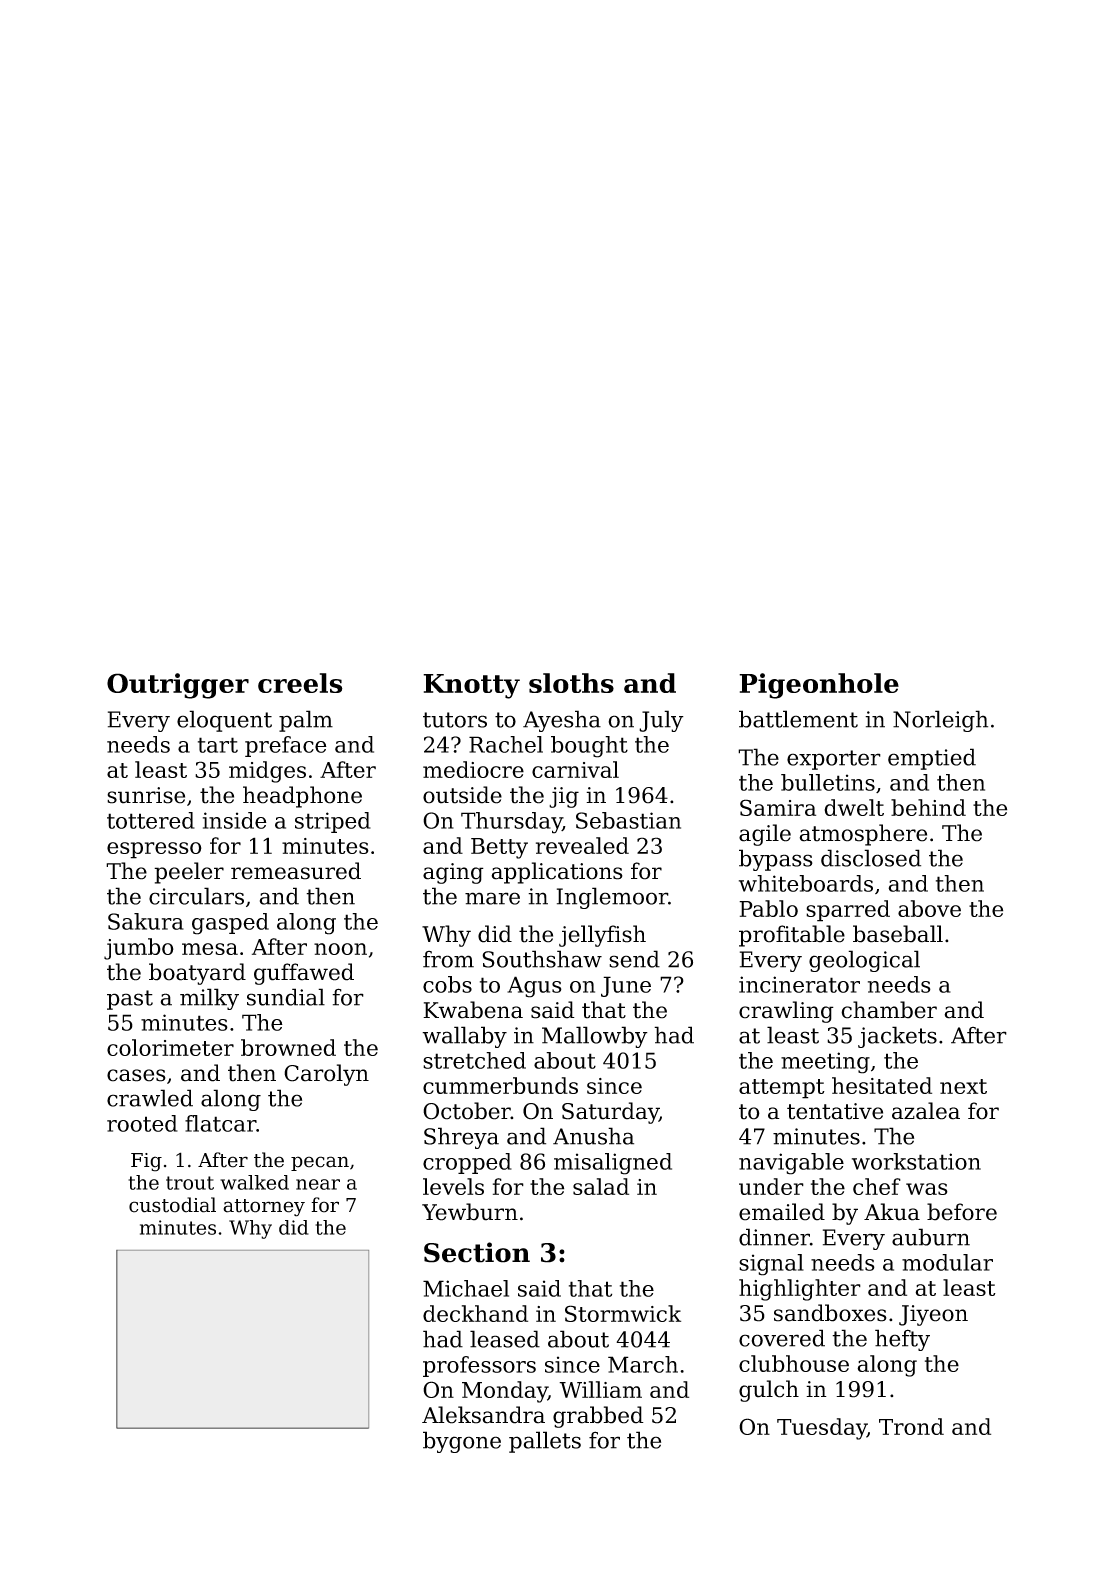  I want to click on bygone, so click(462, 1442).
